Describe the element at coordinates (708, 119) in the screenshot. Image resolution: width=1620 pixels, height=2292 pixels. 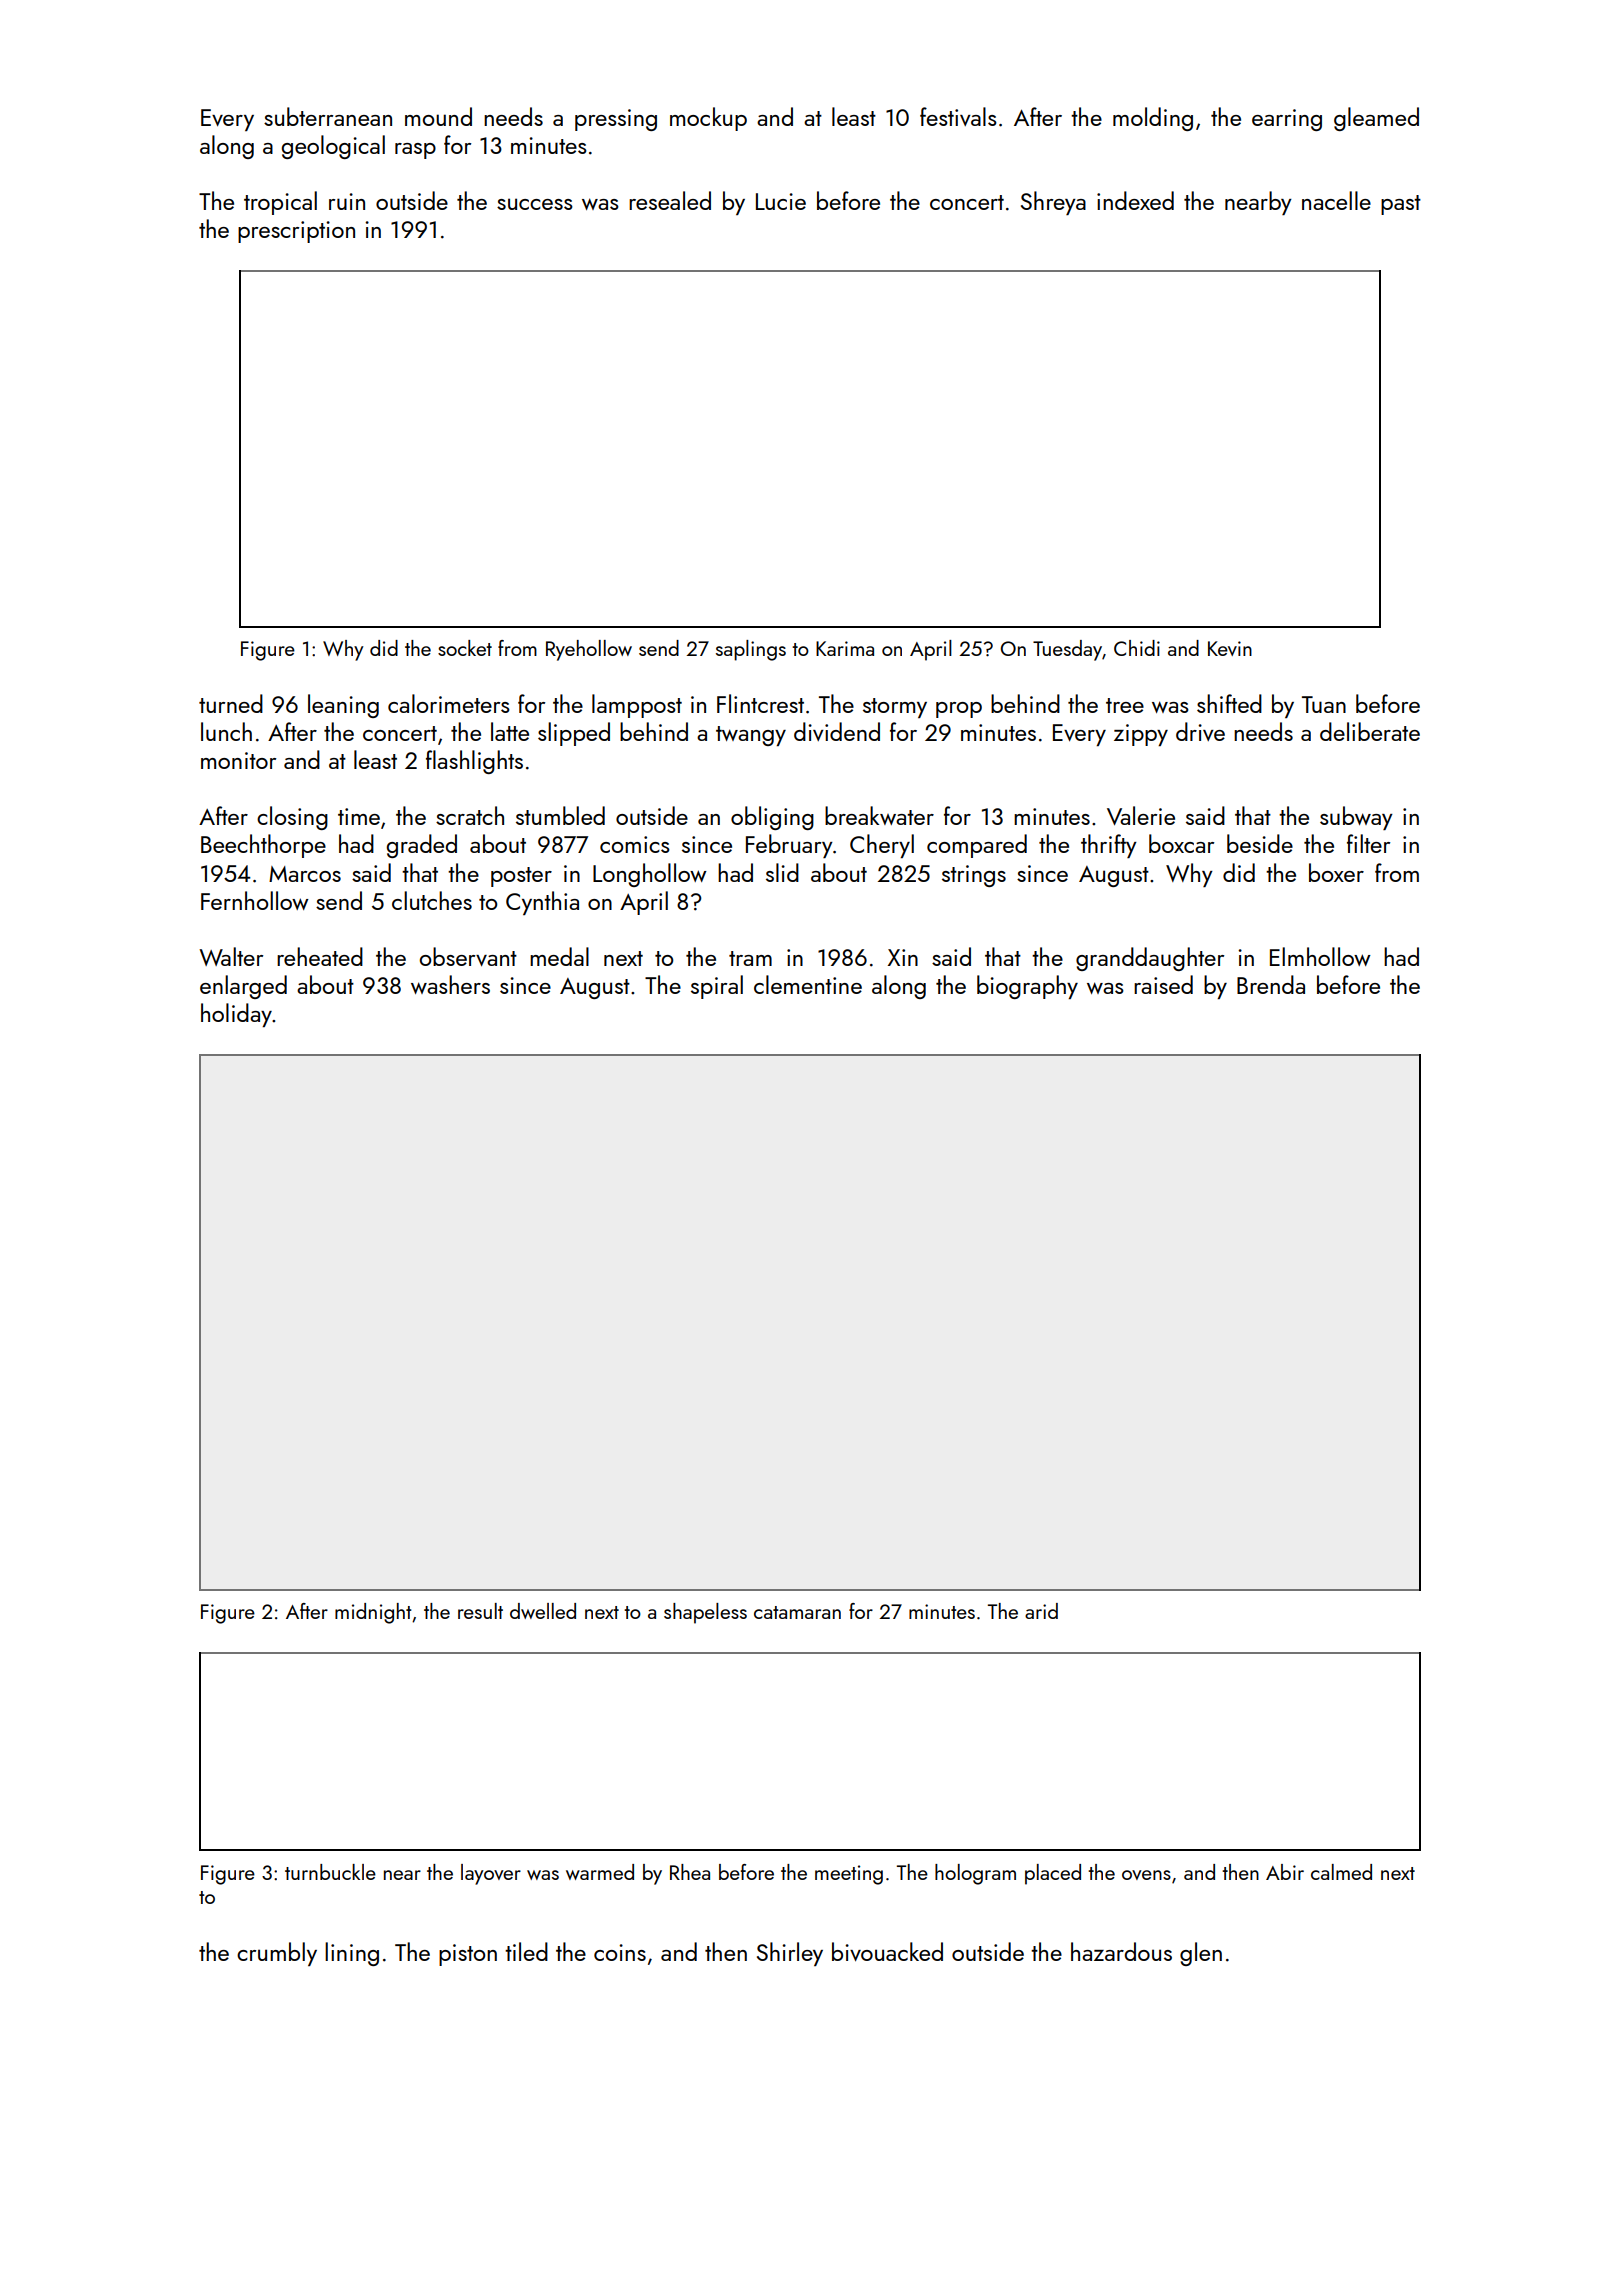
I see `mockup` at that location.
